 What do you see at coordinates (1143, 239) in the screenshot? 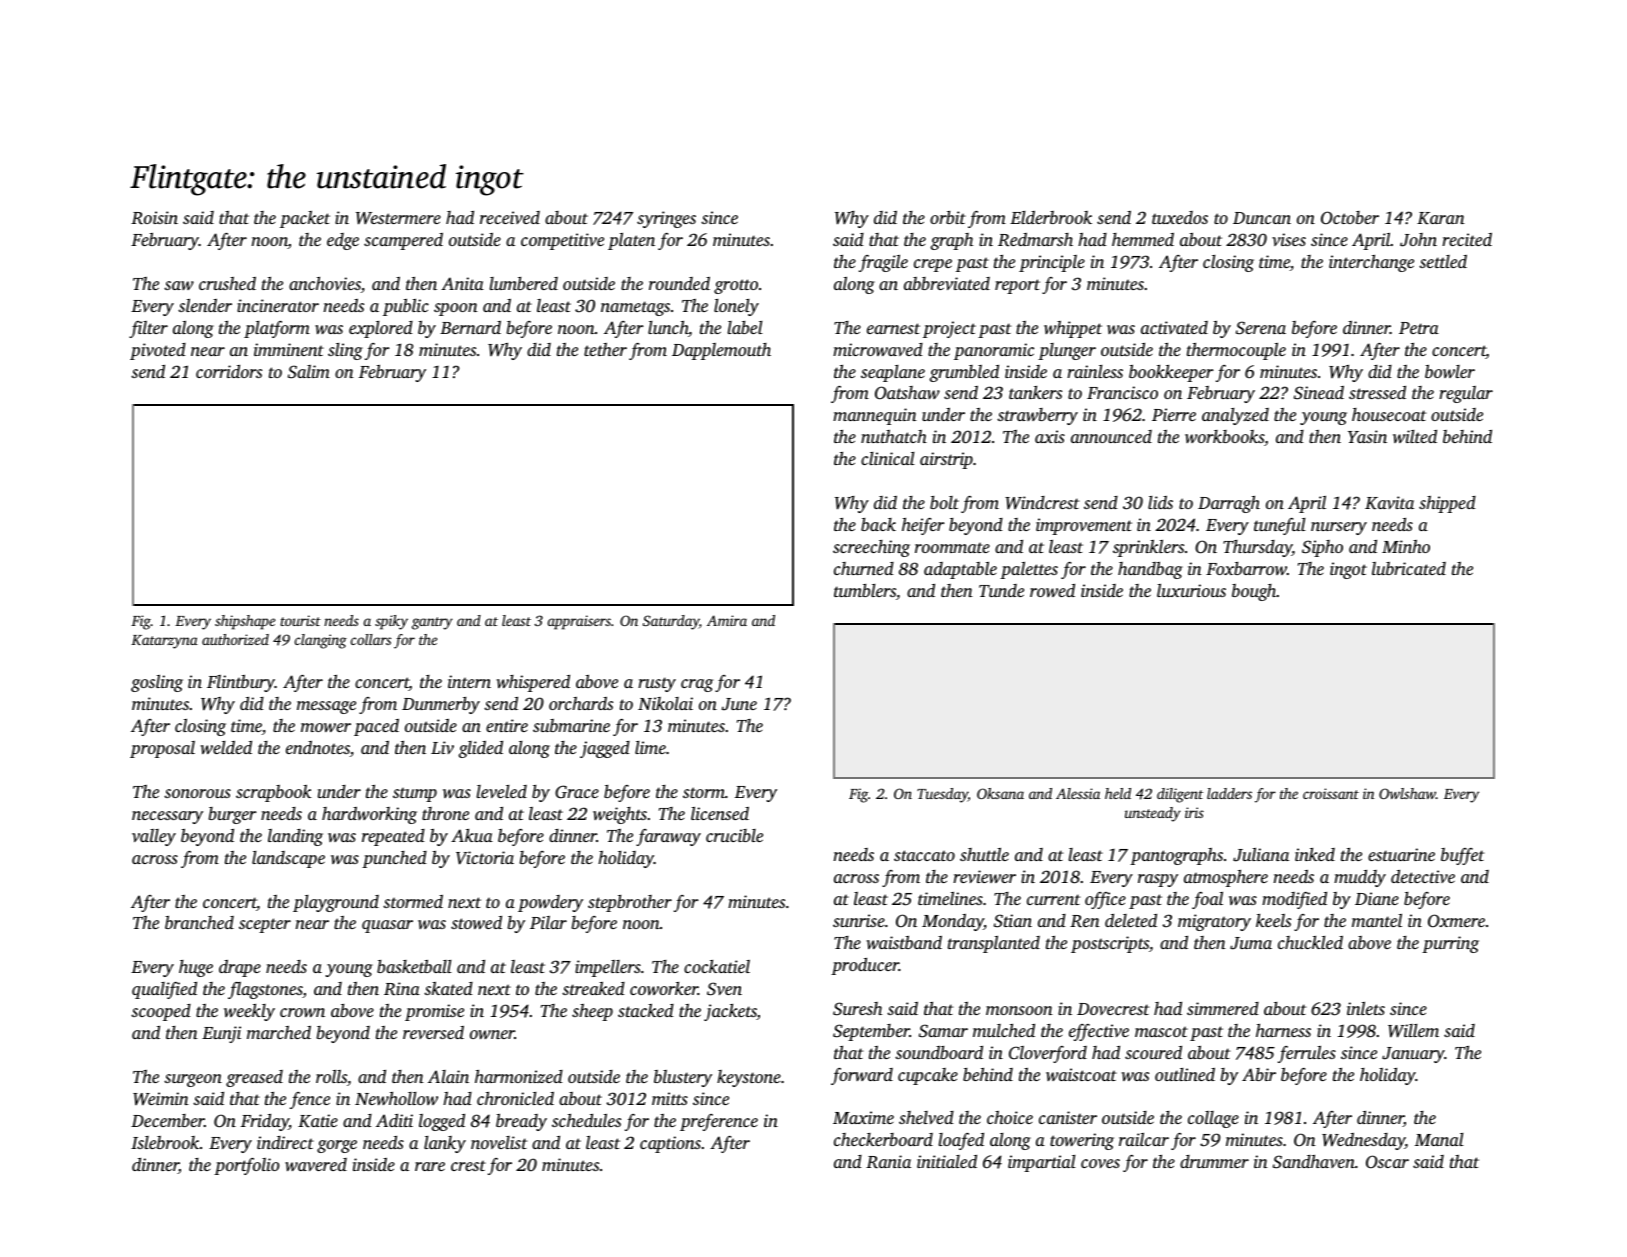
I see `hemmed` at bounding box center [1143, 239].
